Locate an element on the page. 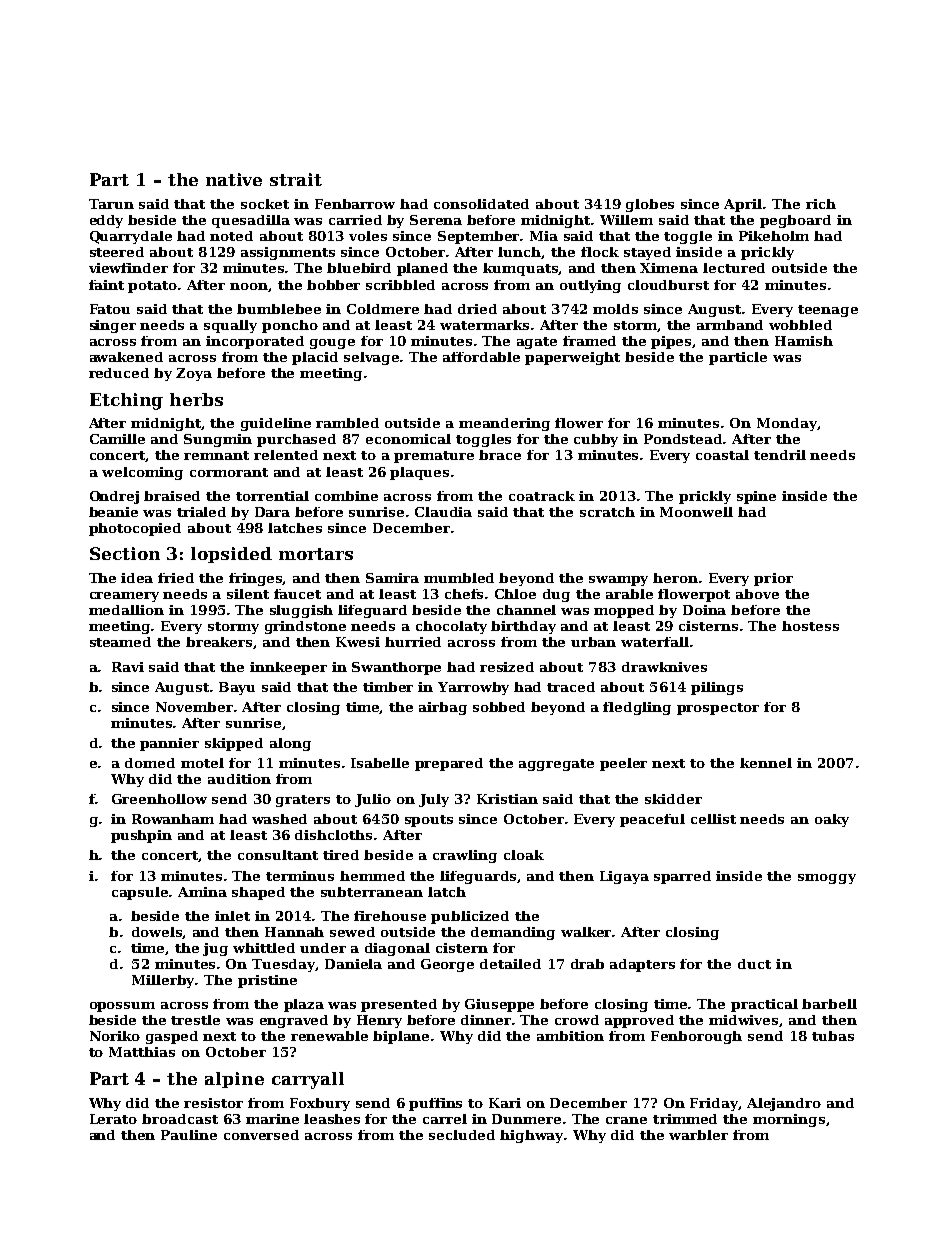  practical is located at coordinates (764, 1005).
